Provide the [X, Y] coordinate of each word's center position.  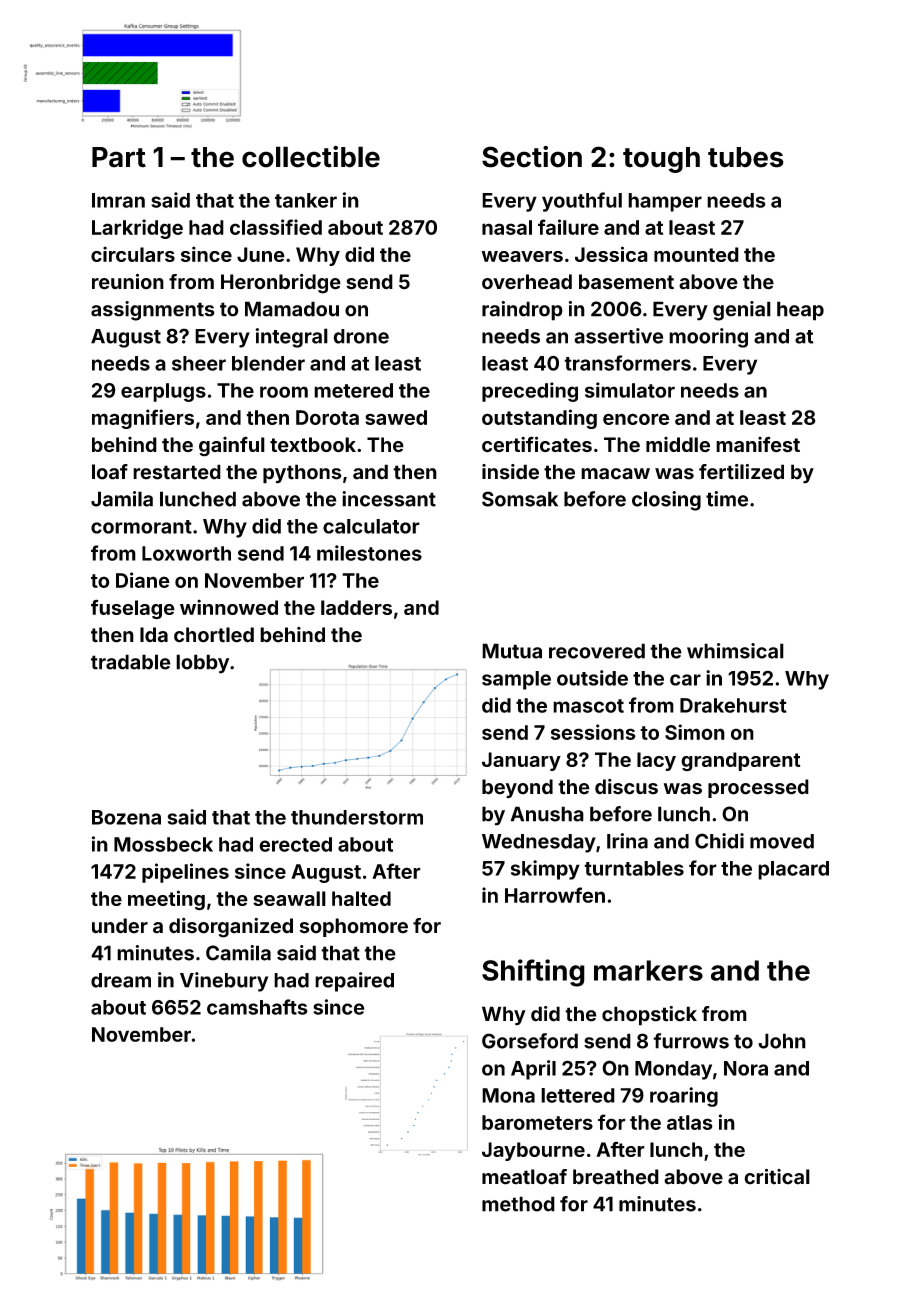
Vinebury [224, 982]
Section [532, 157]
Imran [118, 200]
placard [793, 870]
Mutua [512, 651]
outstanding [539, 419]
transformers [627, 363]
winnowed [229, 607]
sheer [199, 363]
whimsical [735, 651]
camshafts [257, 1007]
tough [661, 160]
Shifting [533, 973]
